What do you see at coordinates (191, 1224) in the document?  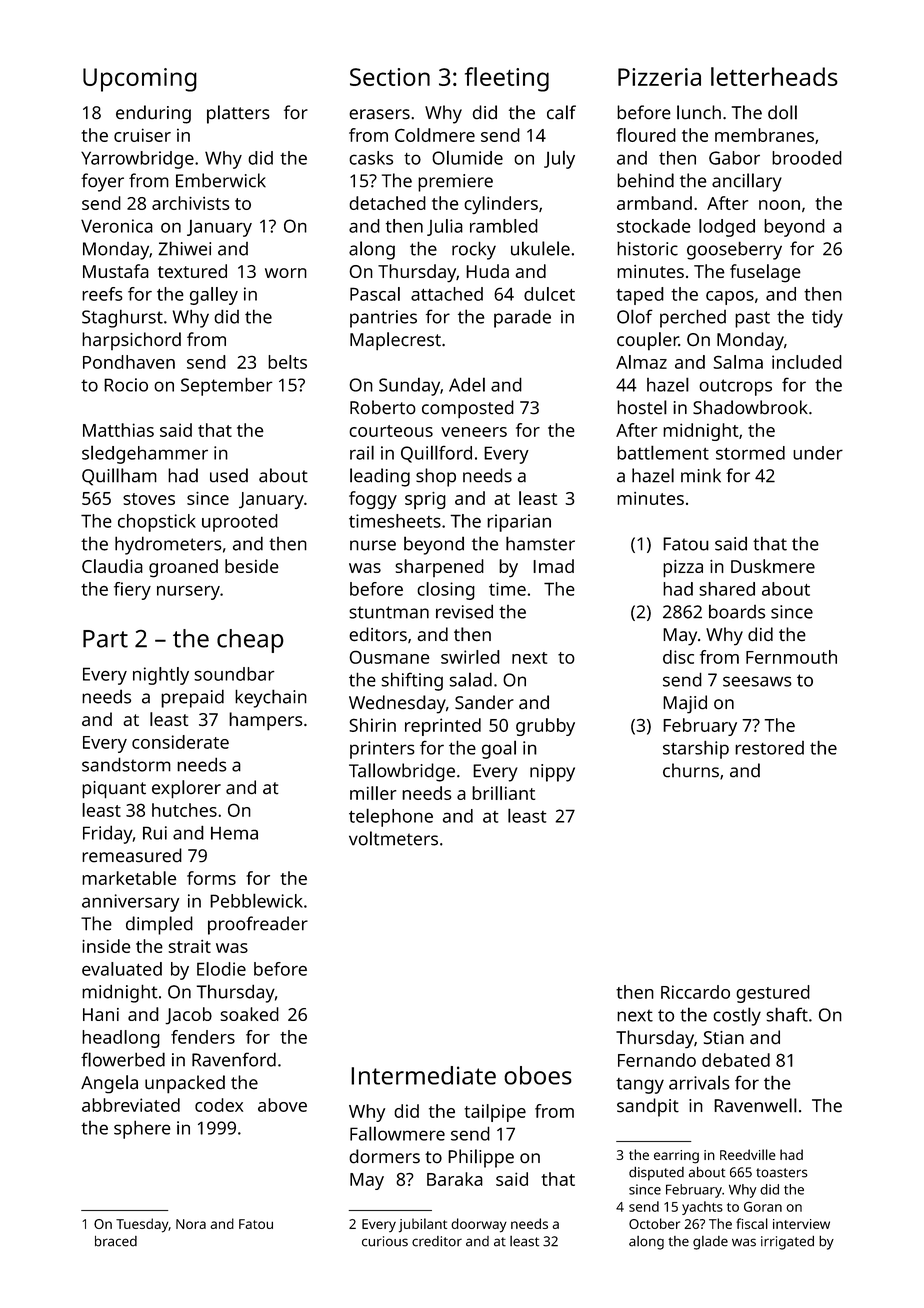 I see `Nora` at bounding box center [191, 1224].
